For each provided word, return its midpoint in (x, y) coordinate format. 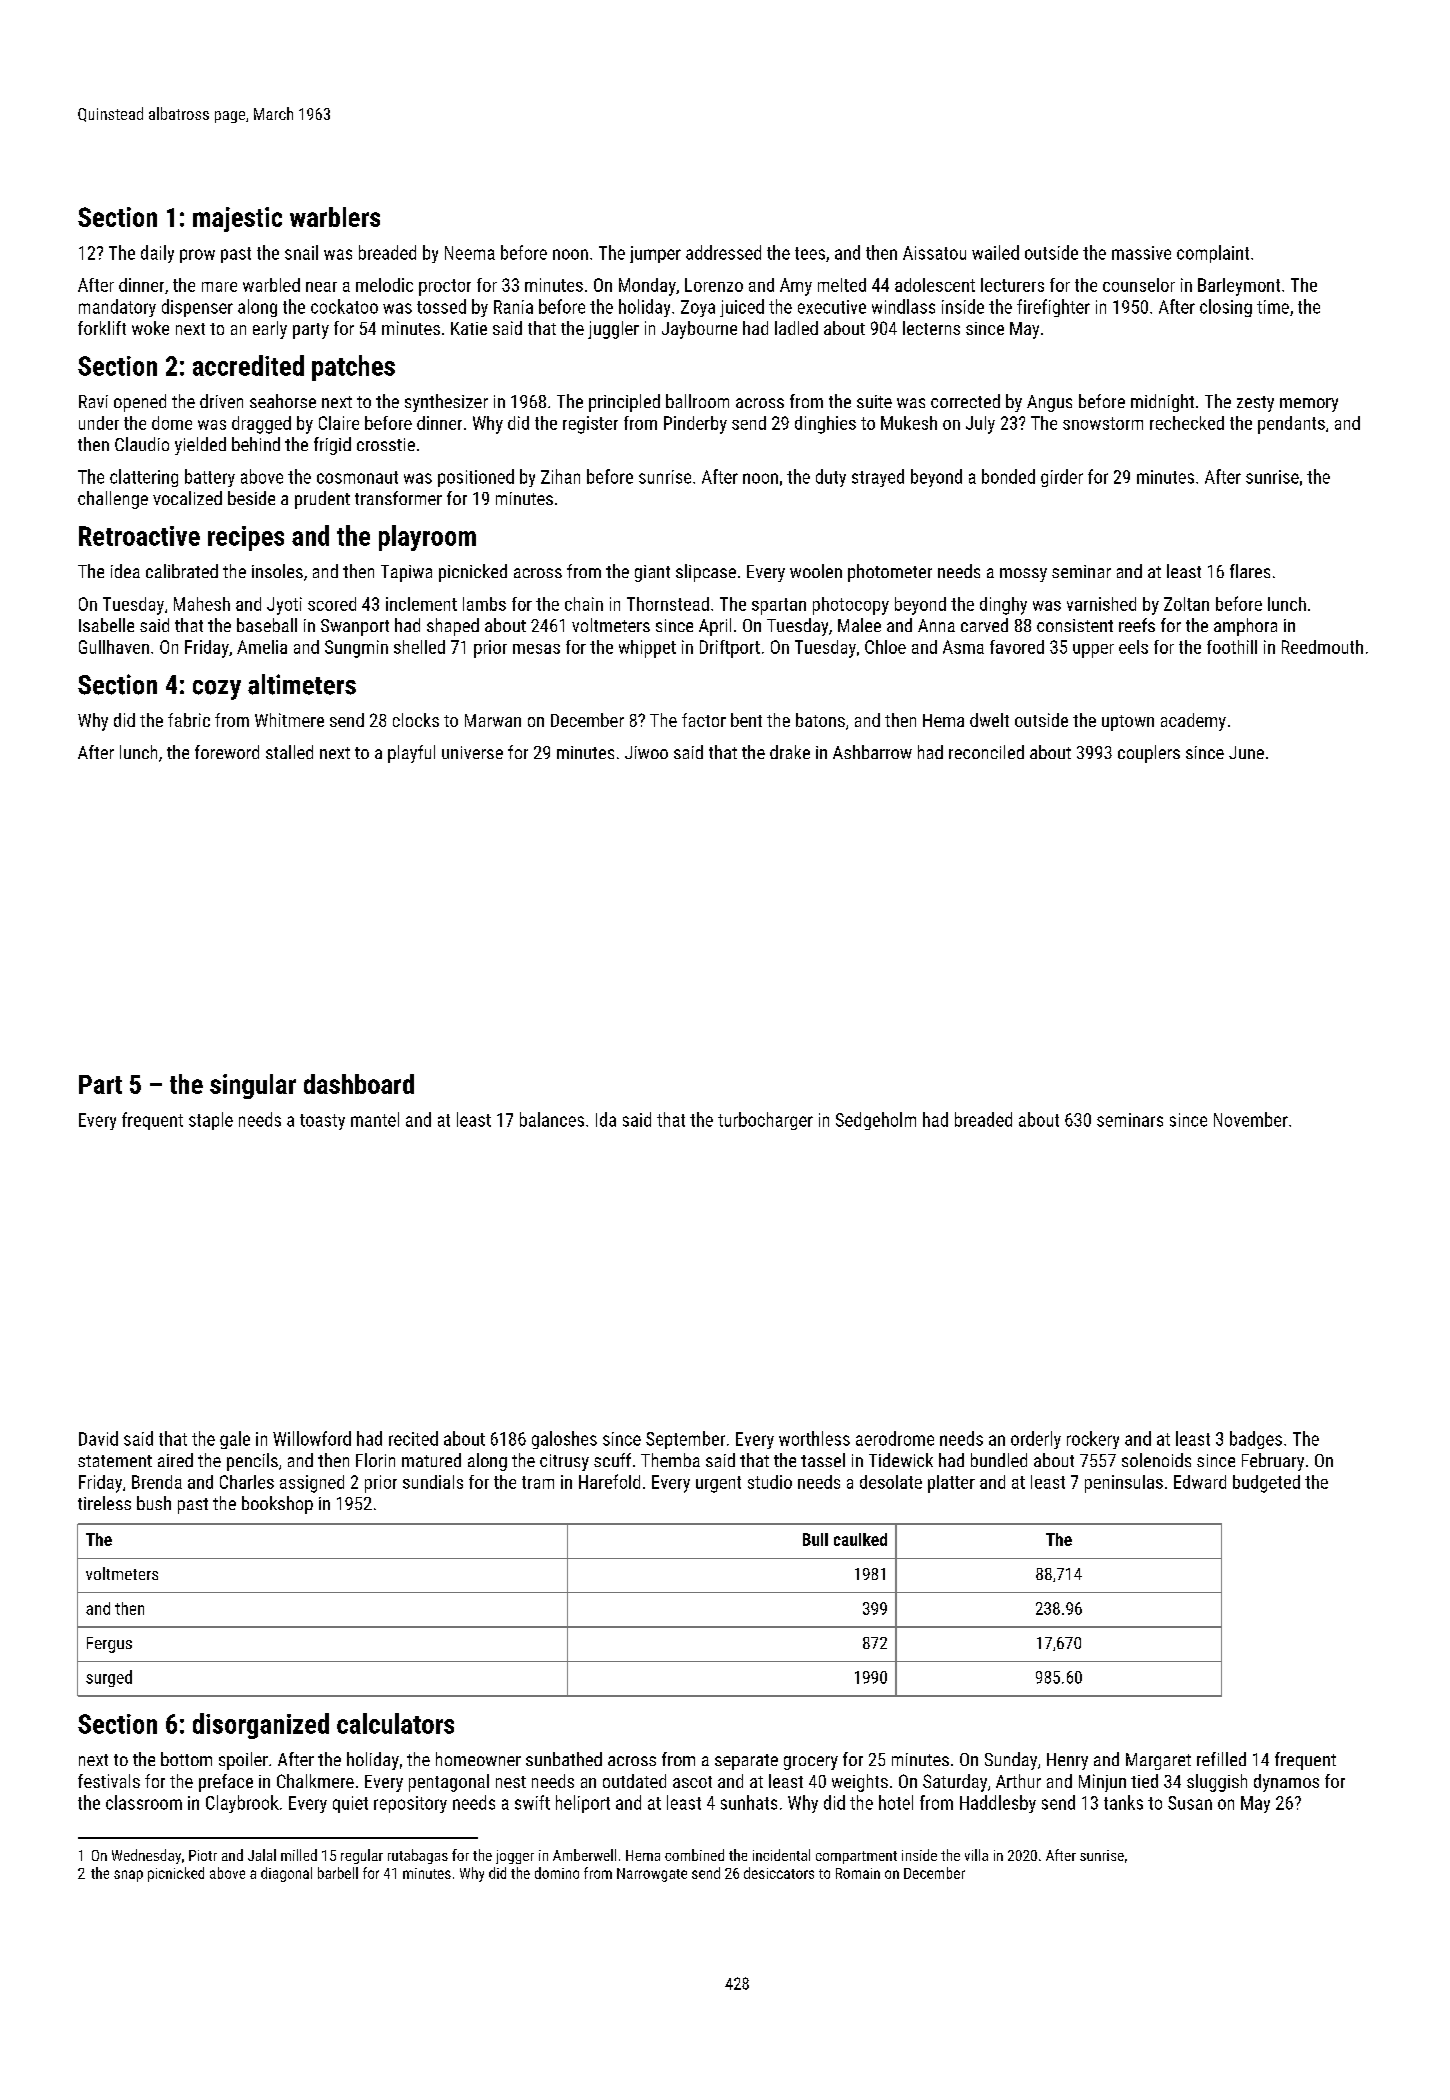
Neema (470, 253)
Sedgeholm (876, 1121)
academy (1193, 722)
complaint (1213, 254)
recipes (246, 538)
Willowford (312, 1438)
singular (253, 1086)
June (1246, 752)
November (1251, 1119)
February (1273, 1462)
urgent (718, 1484)
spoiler (243, 1761)
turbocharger (765, 1121)
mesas (536, 649)
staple (211, 1121)
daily (157, 254)
